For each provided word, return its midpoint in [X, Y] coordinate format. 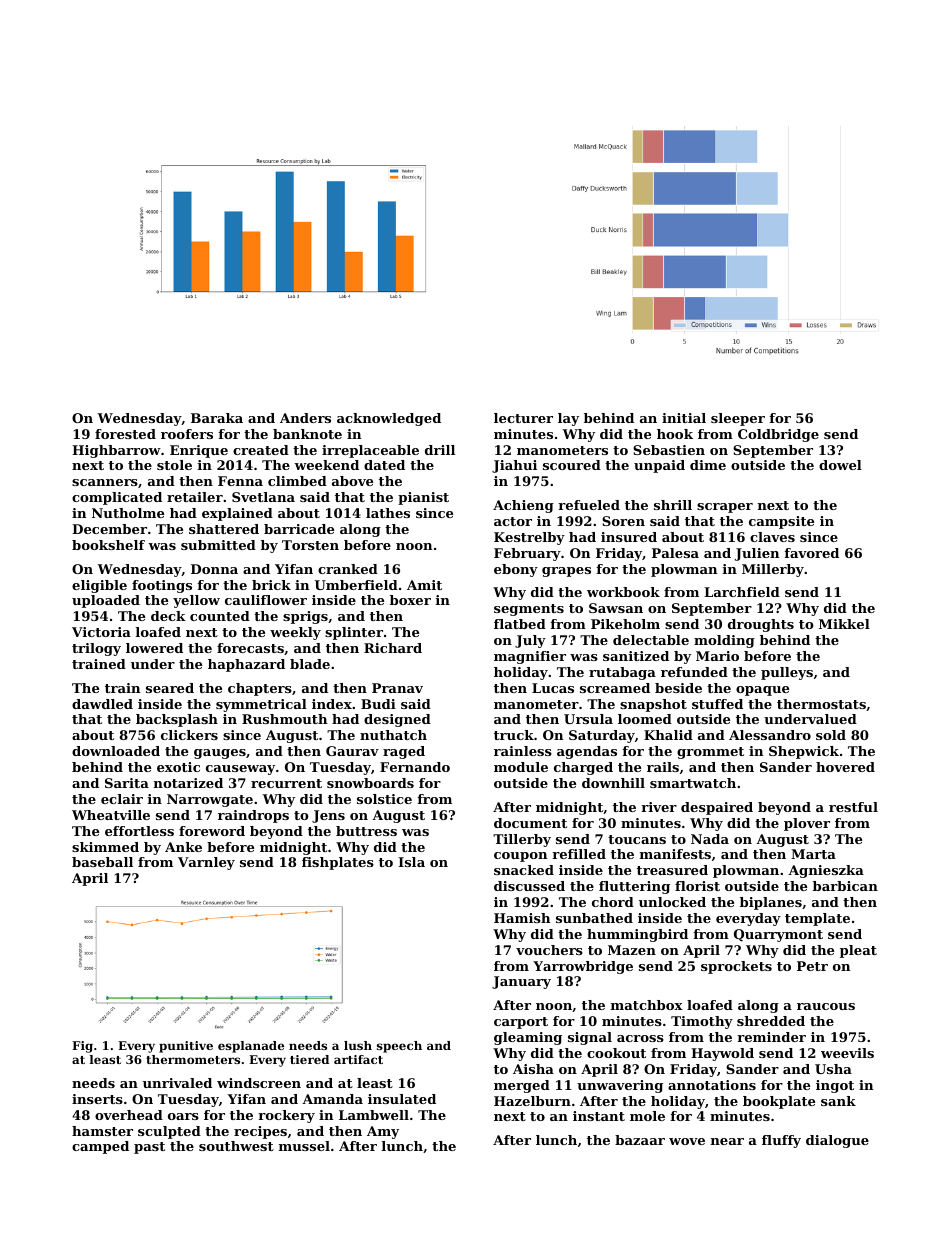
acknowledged [389, 419]
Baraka [217, 418]
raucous [826, 1006]
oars [183, 1116]
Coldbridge [778, 435]
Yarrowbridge [583, 967]
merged [522, 1086]
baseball [102, 862]
